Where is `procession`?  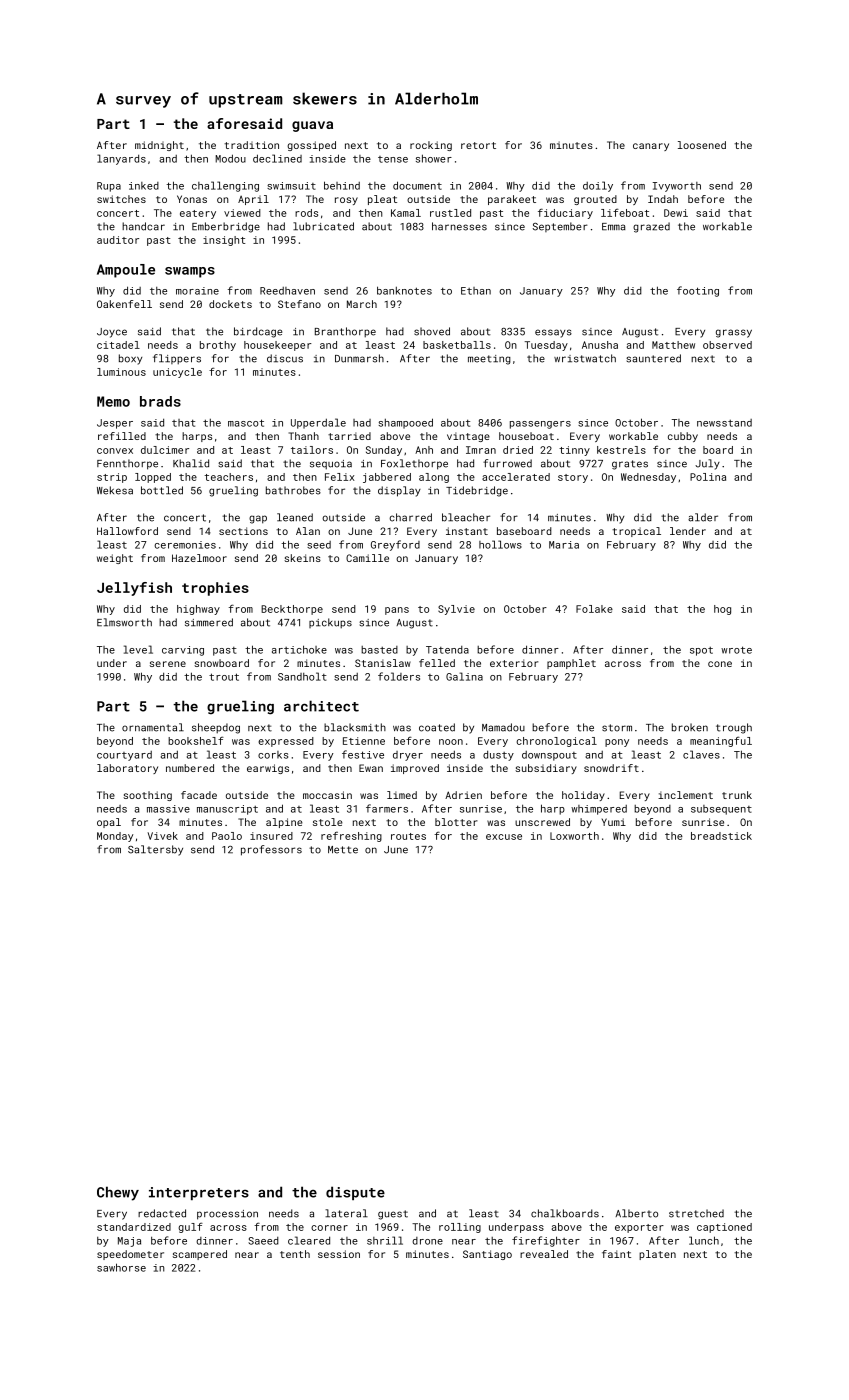
procession is located at coordinates (227, 1215).
